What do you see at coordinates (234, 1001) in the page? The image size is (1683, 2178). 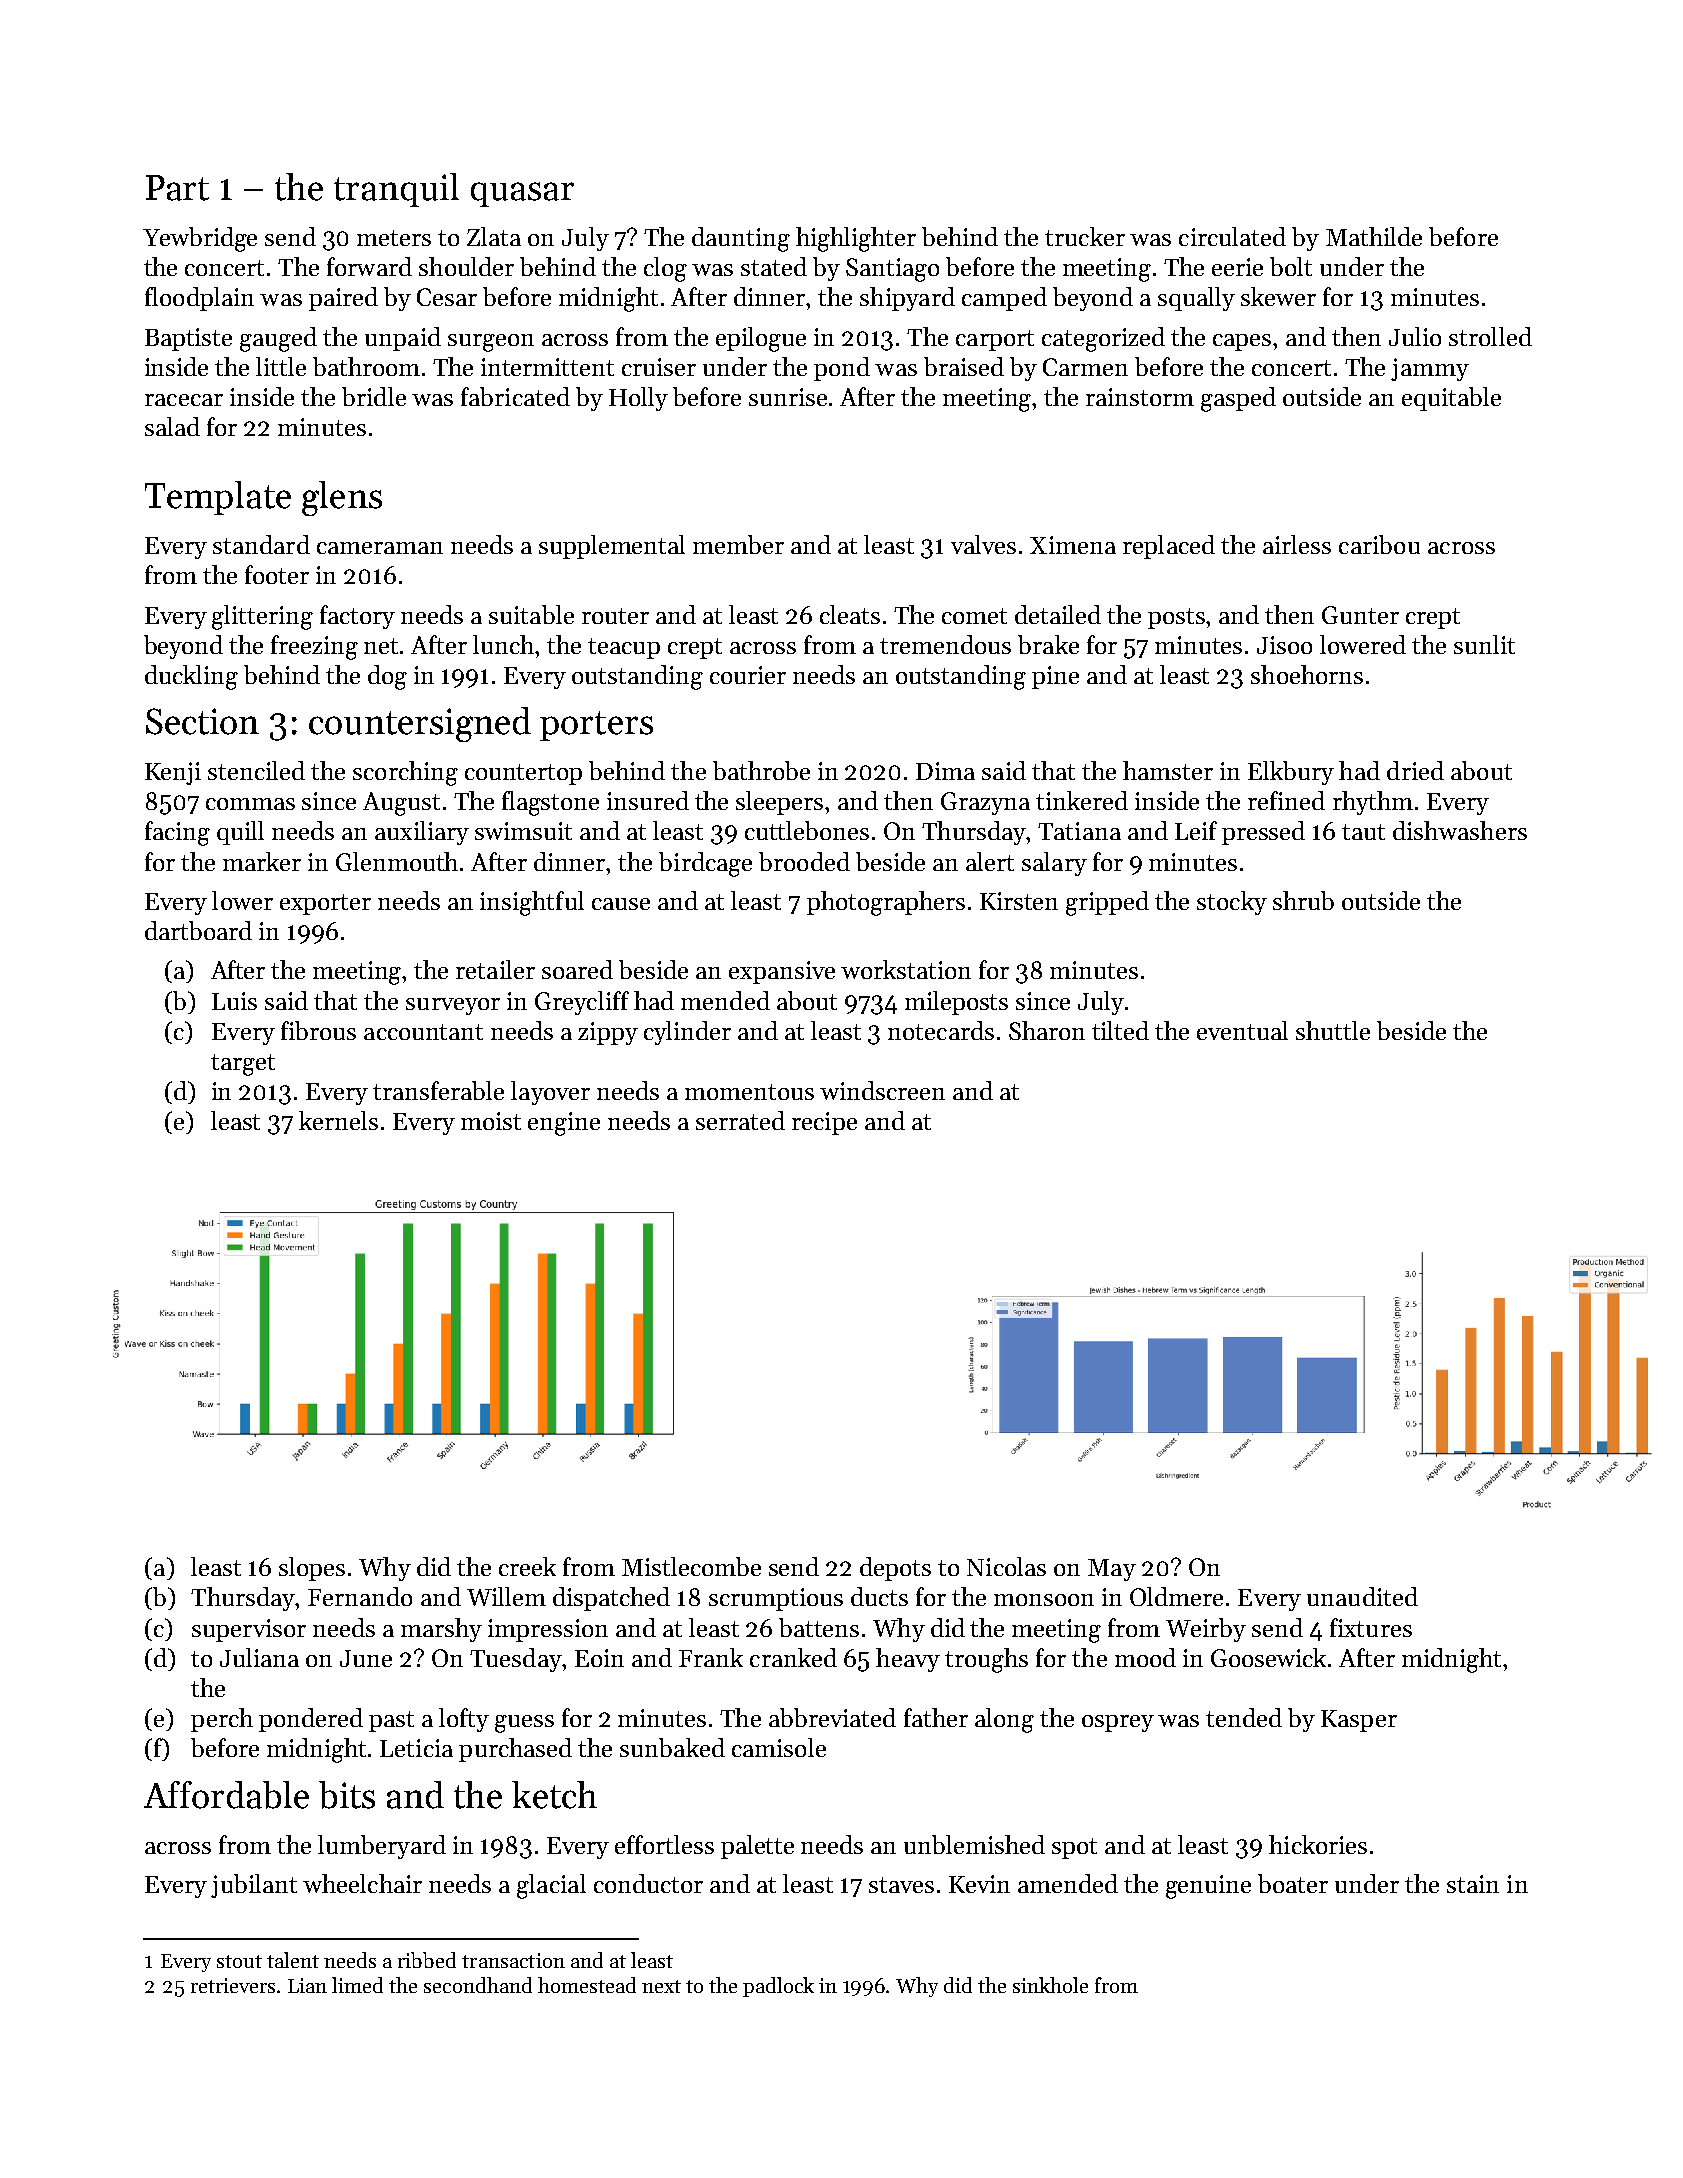 I see `Luis` at bounding box center [234, 1001].
